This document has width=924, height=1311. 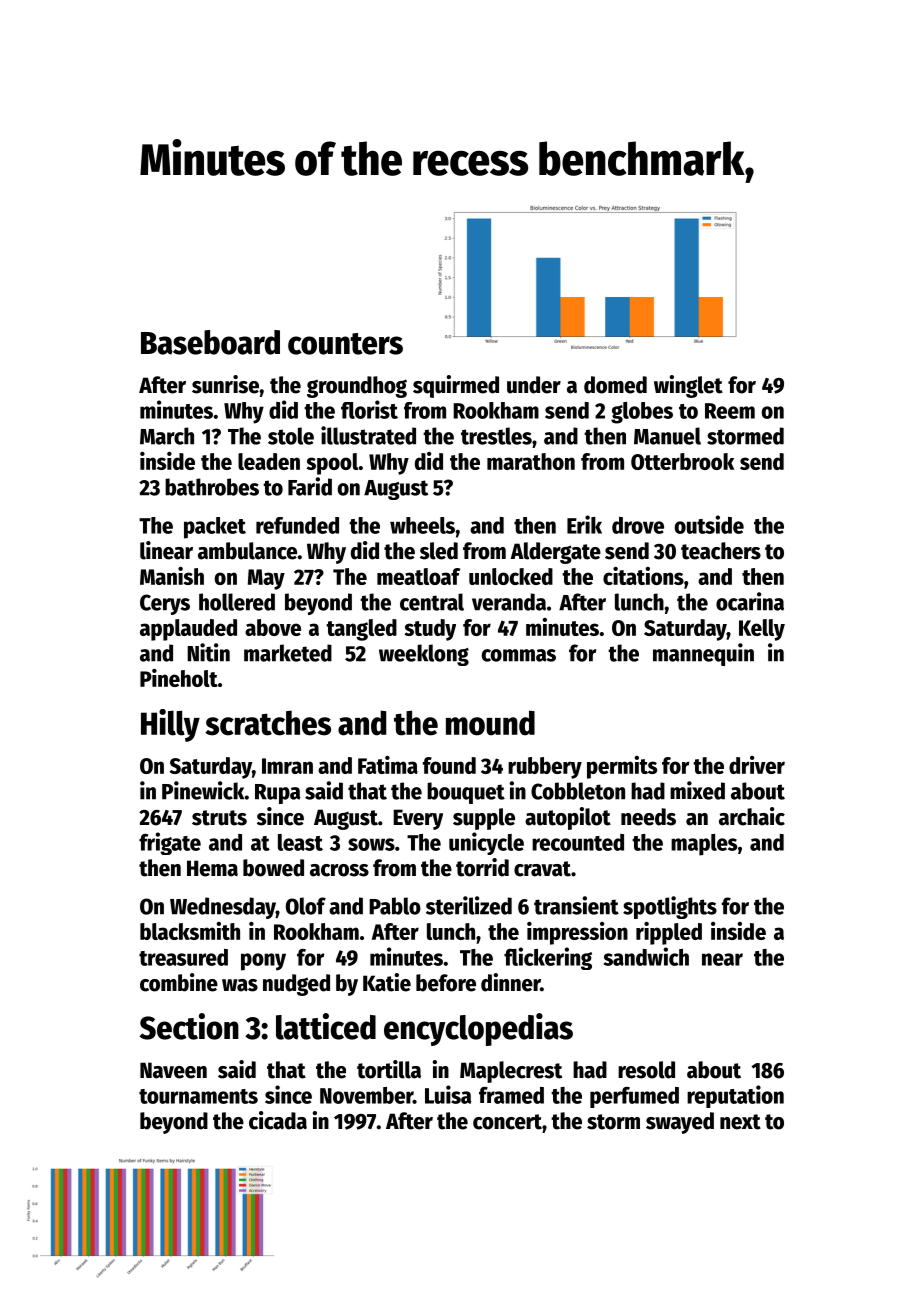 What do you see at coordinates (190, 931) in the document?
I see `blacksmith` at bounding box center [190, 931].
